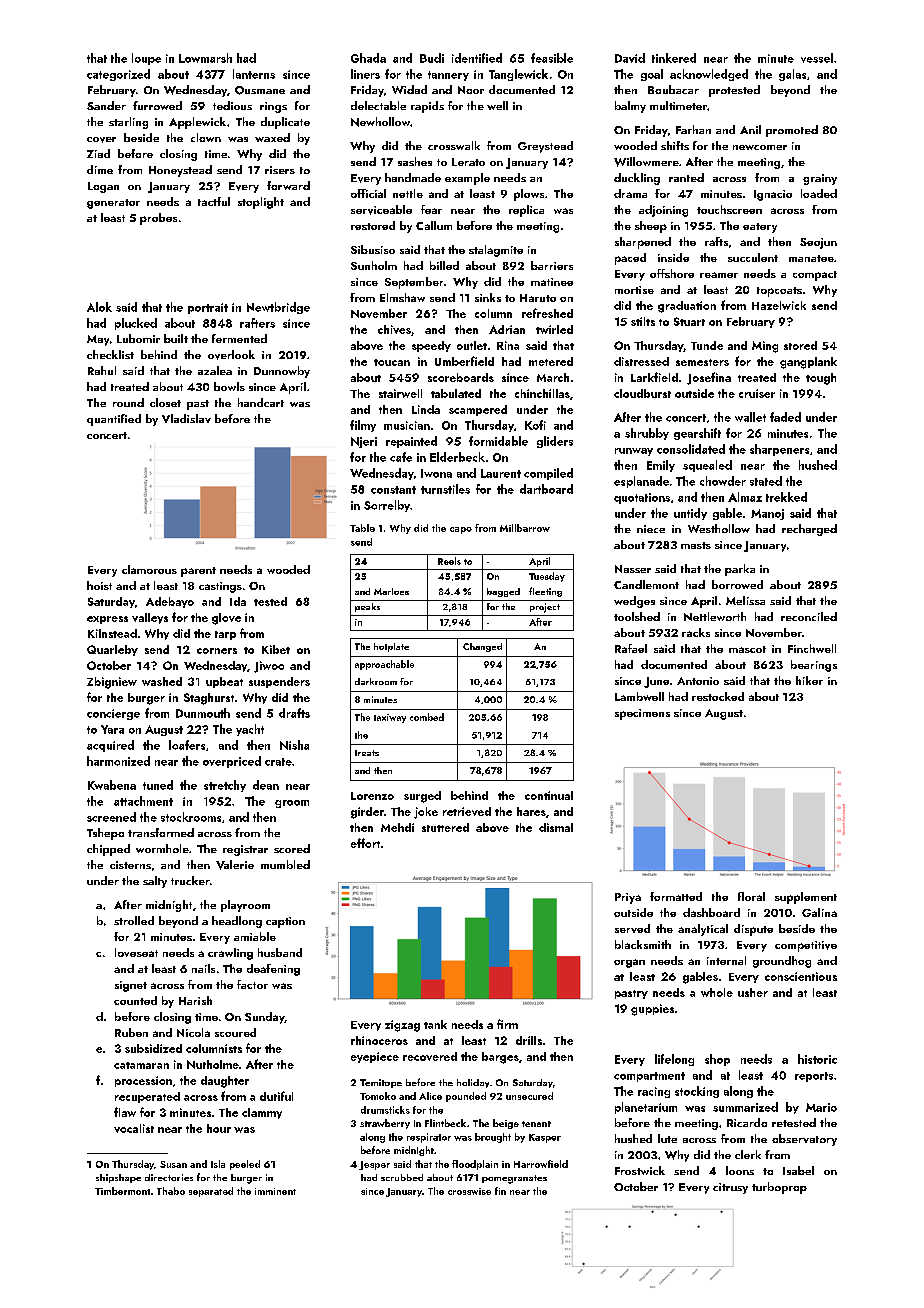 The image size is (924, 1308). Describe the element at coordinates (208, 308) in the screenshot. I see `portrait` at that location.
